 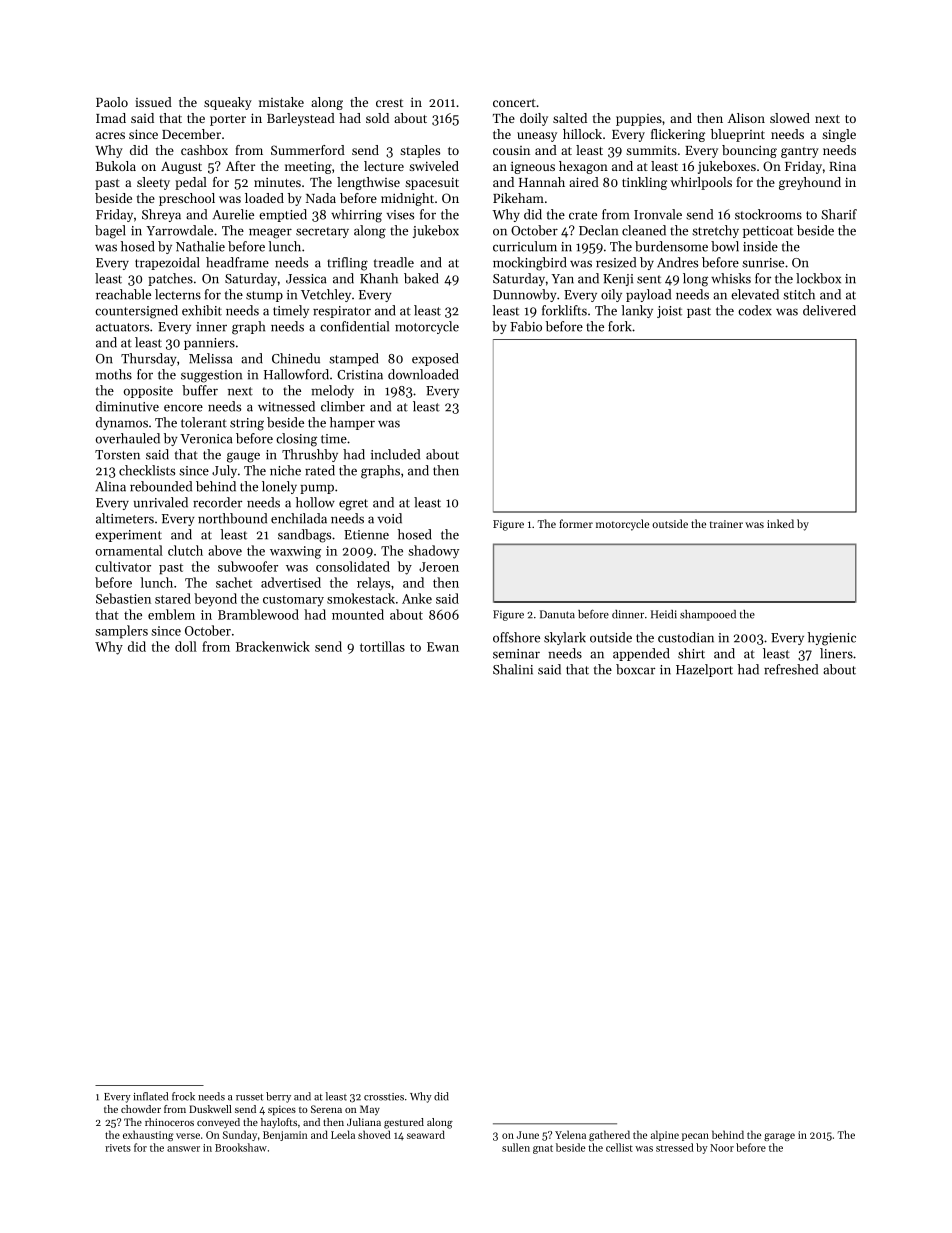 What do you see at coordinates (204, 150) in the page?
I see `cashbox` at bounding box center [204, 150].
